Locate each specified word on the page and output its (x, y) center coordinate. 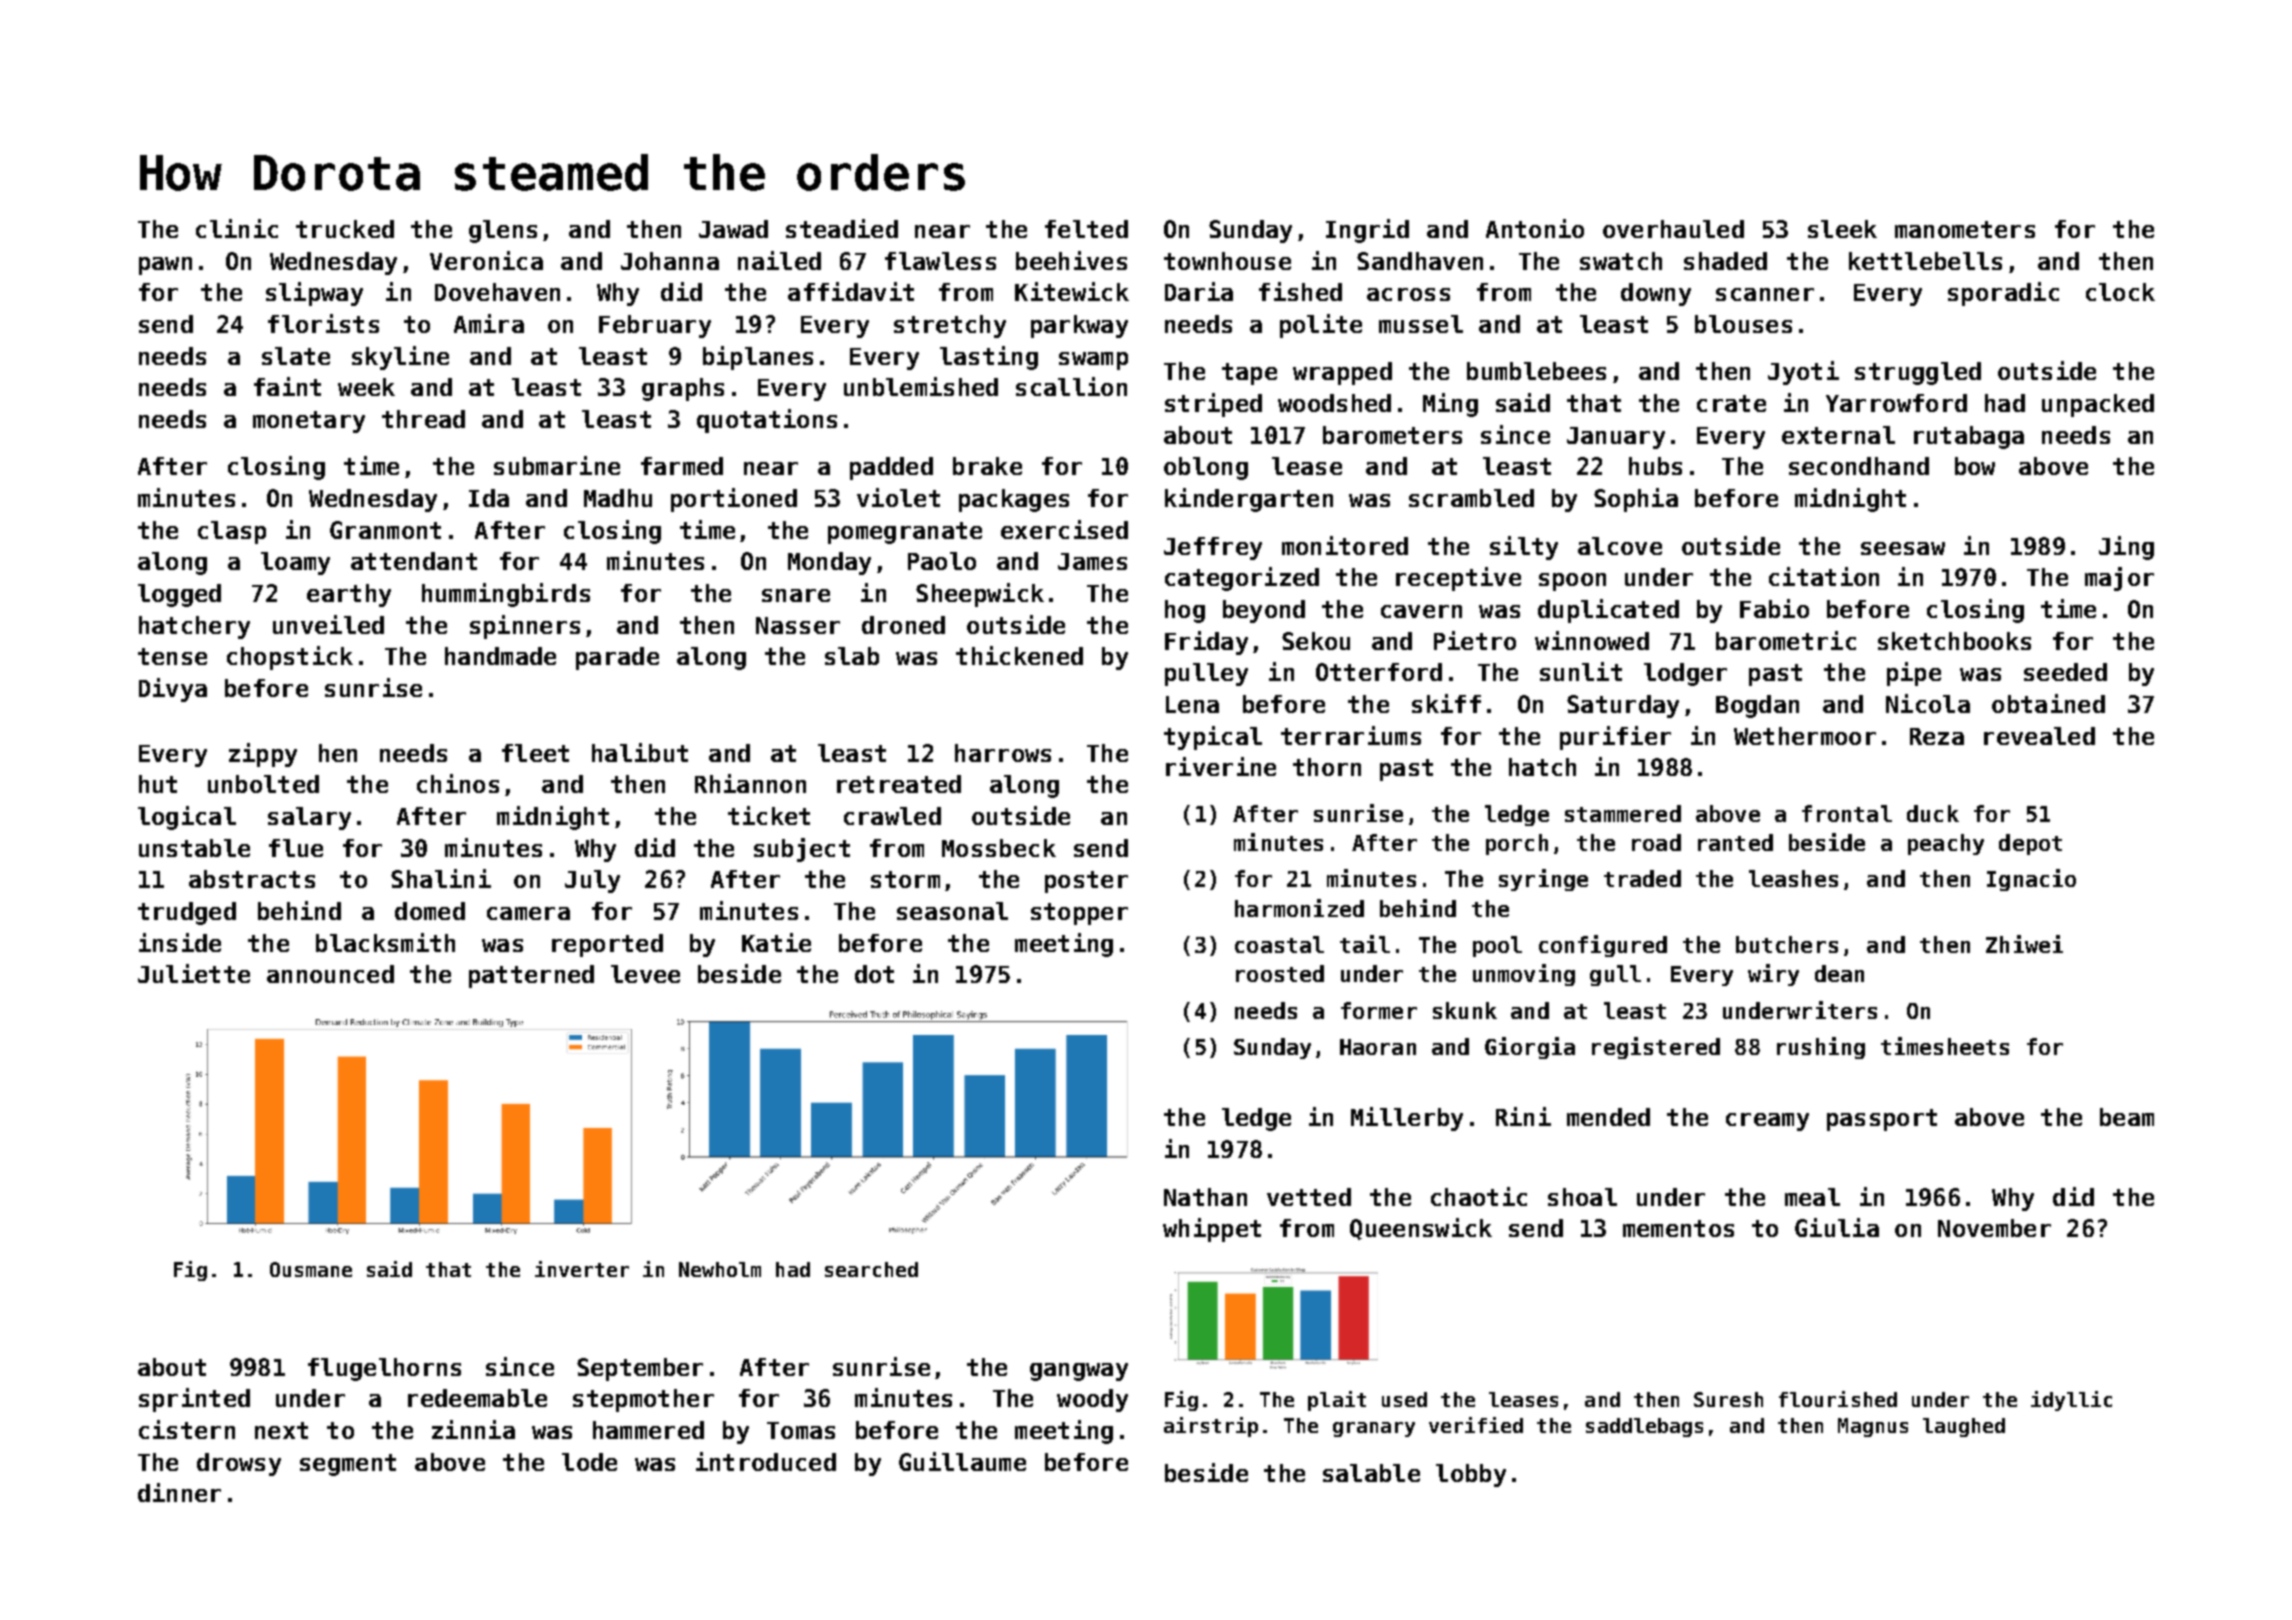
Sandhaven (1420, 261)
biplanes (758, 358)
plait (1337, 1401)
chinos (458, 783)
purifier (1615, 738)
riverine (1221, 766)
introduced (766, 1461)
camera (528, 913)
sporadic (2003, 294)
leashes (1793, 878)
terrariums (1351, 735)
